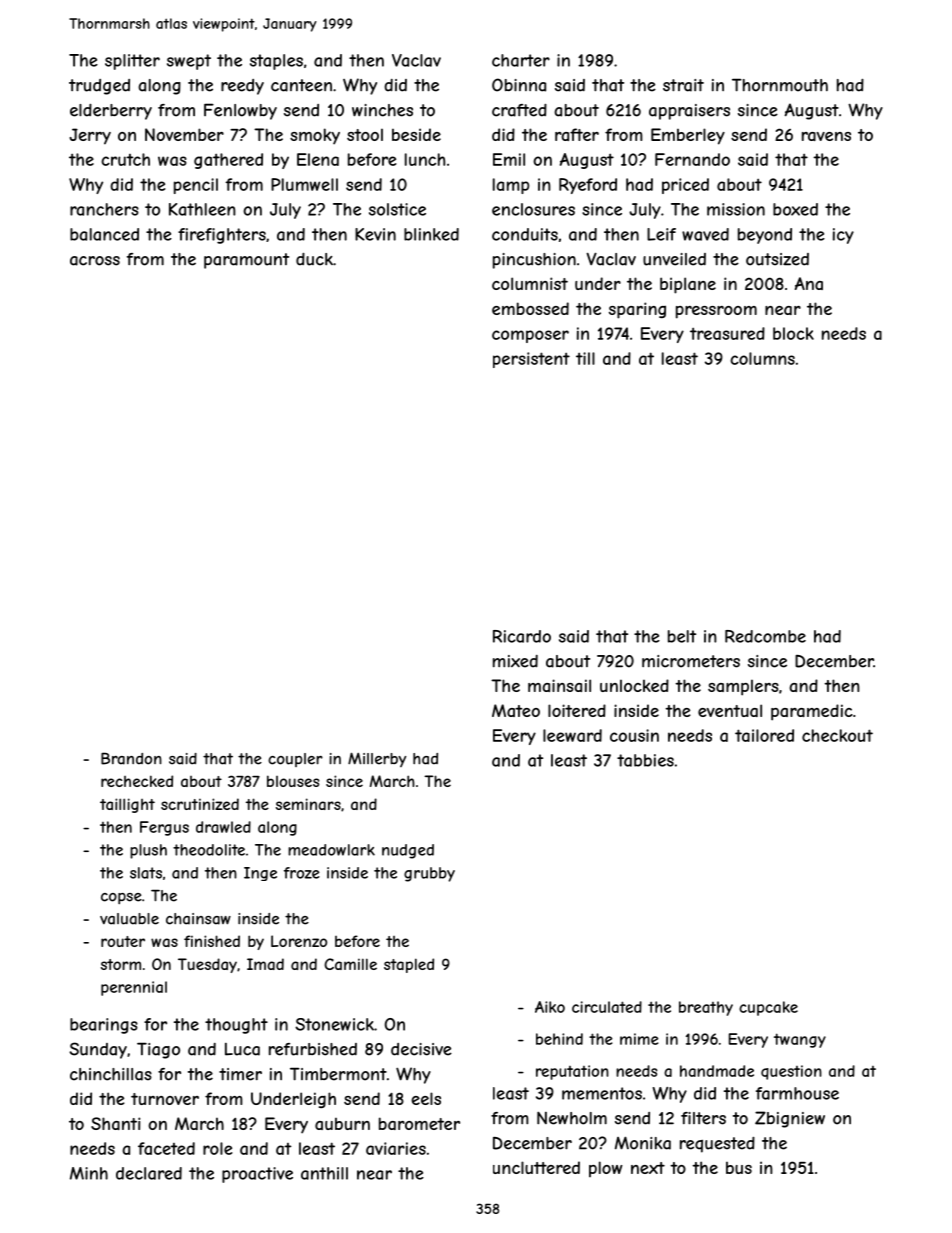 The width and height of the screenshot is (952, 1233). Describe the element at coordinates (837, 735) in the screenshot. I see `checkout` at that location.
